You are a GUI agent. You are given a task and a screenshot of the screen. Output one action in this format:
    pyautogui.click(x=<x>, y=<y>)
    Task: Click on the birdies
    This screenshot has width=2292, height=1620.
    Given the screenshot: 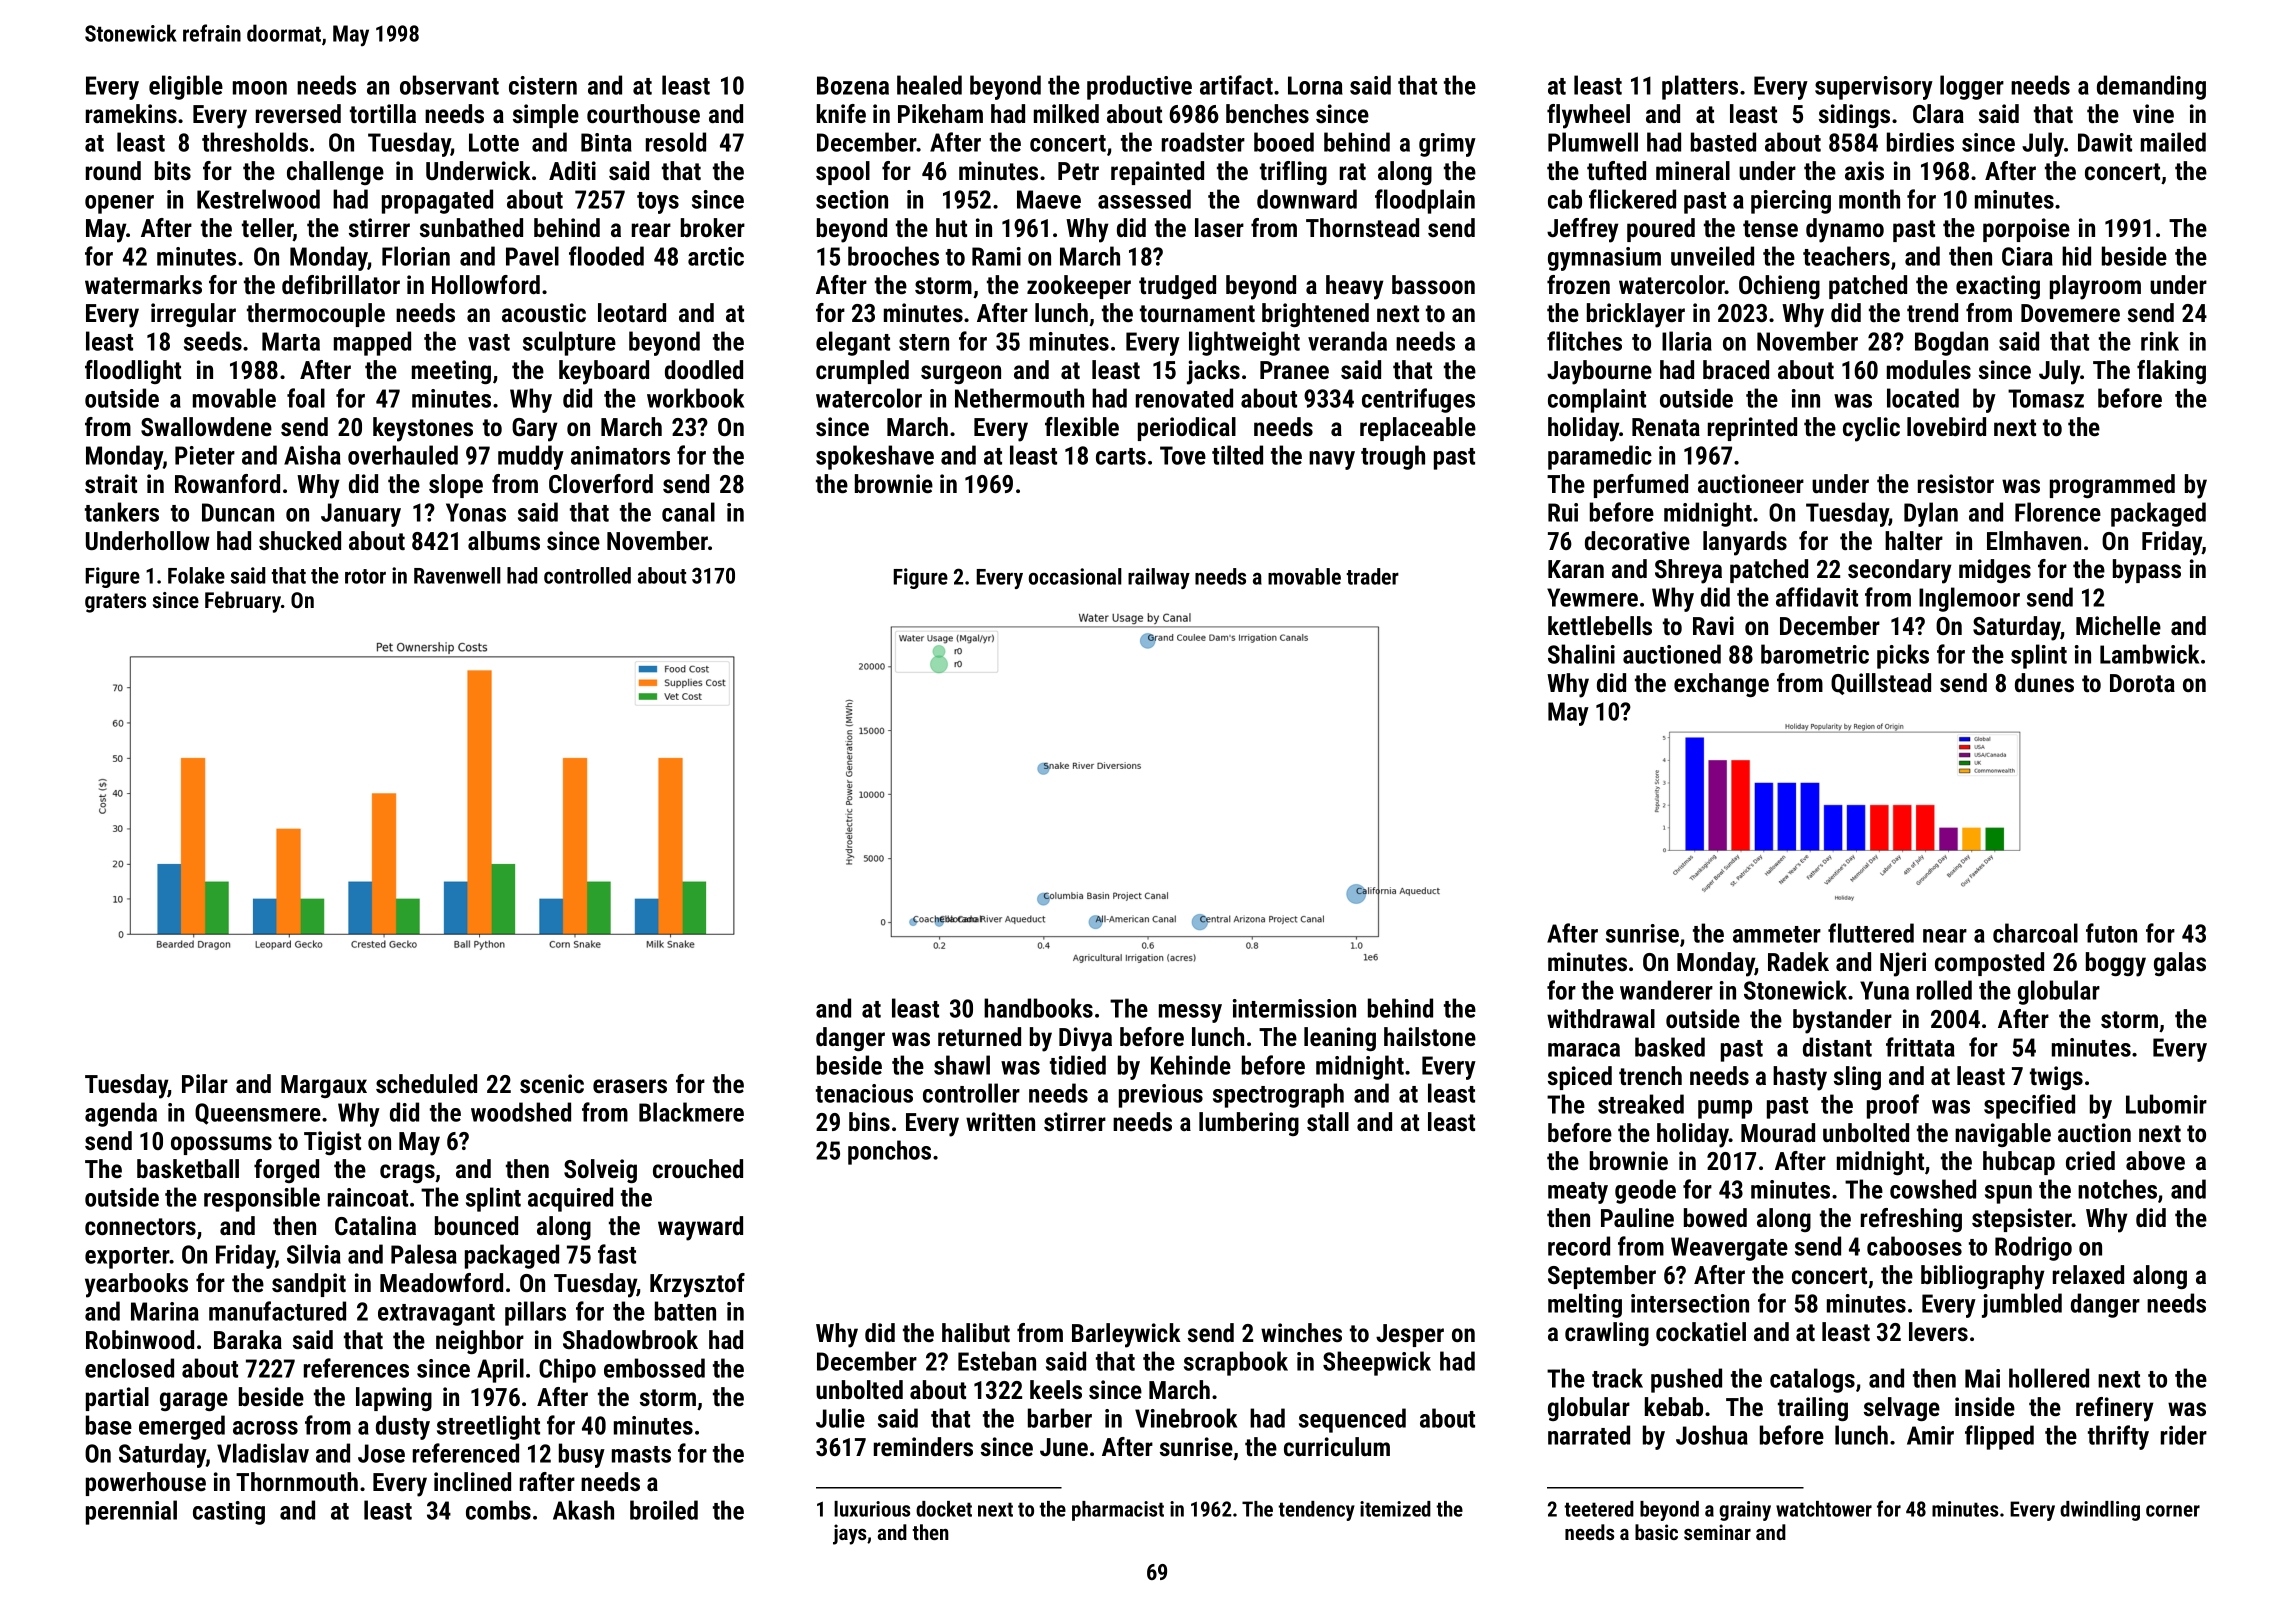 What is the action you would take?
    pyautogui.click(x=1920, y=142)
